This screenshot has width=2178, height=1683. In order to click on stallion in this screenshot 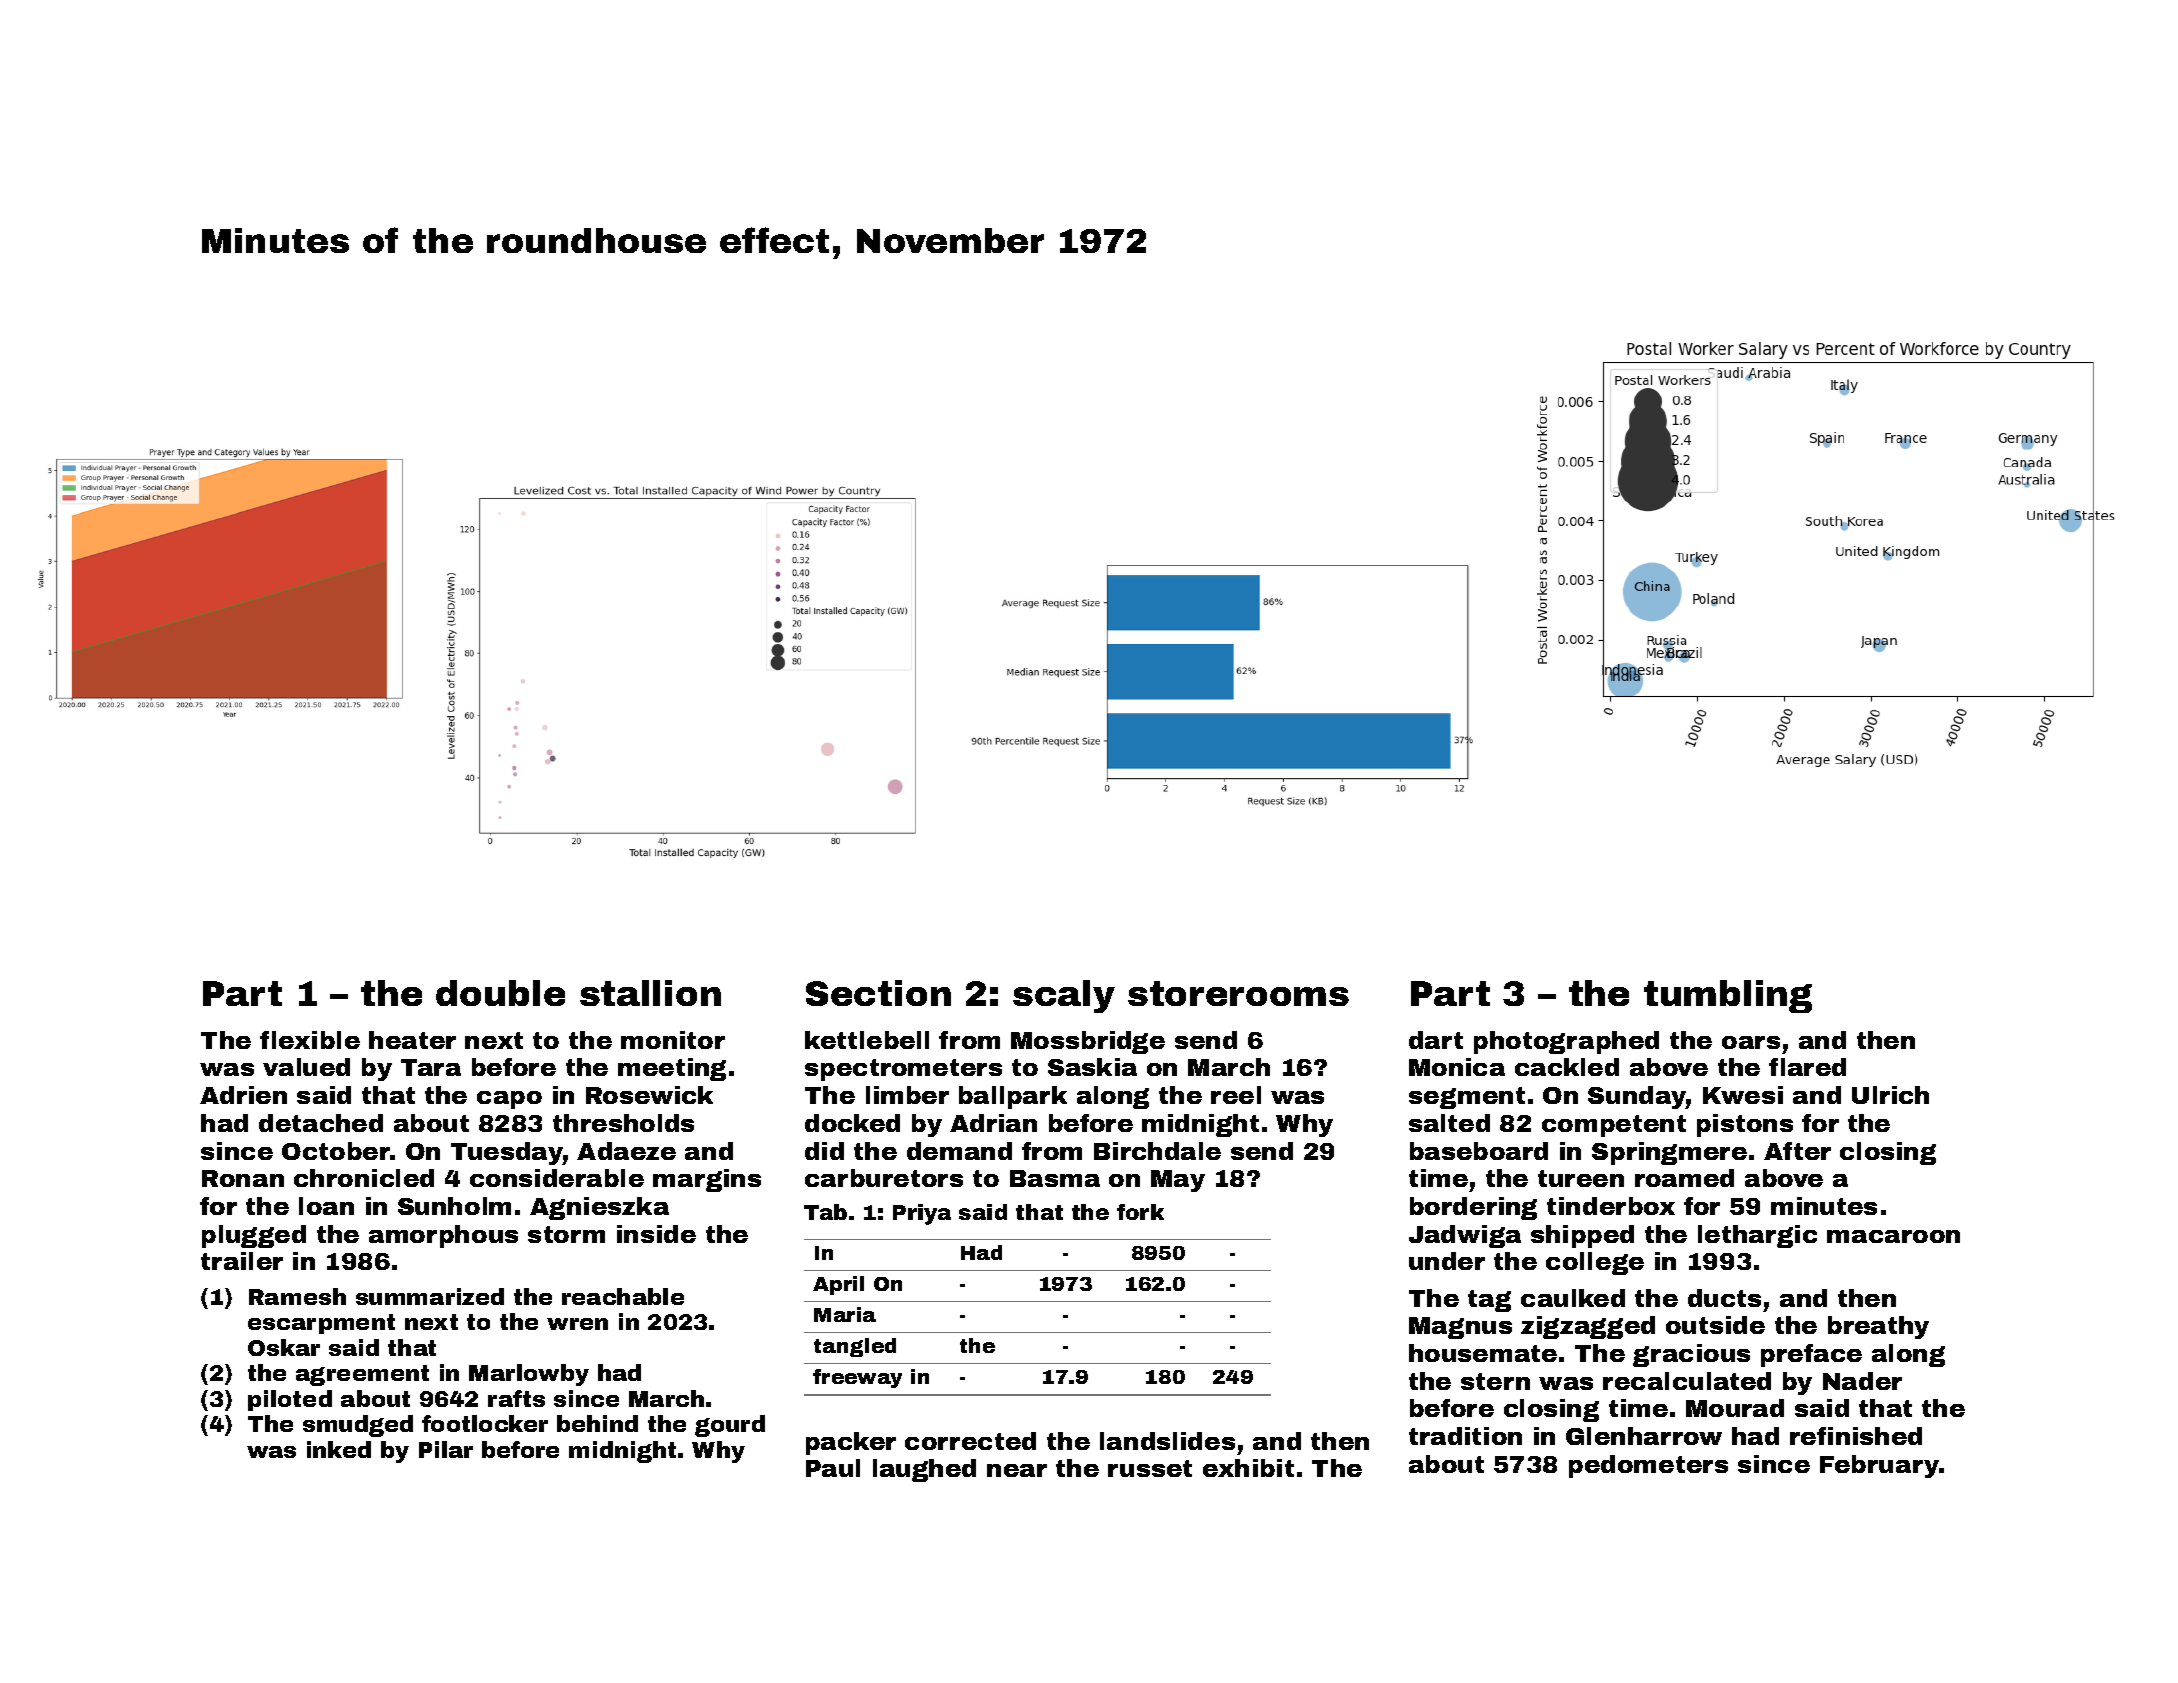, I will do `click(650, 993)`.
